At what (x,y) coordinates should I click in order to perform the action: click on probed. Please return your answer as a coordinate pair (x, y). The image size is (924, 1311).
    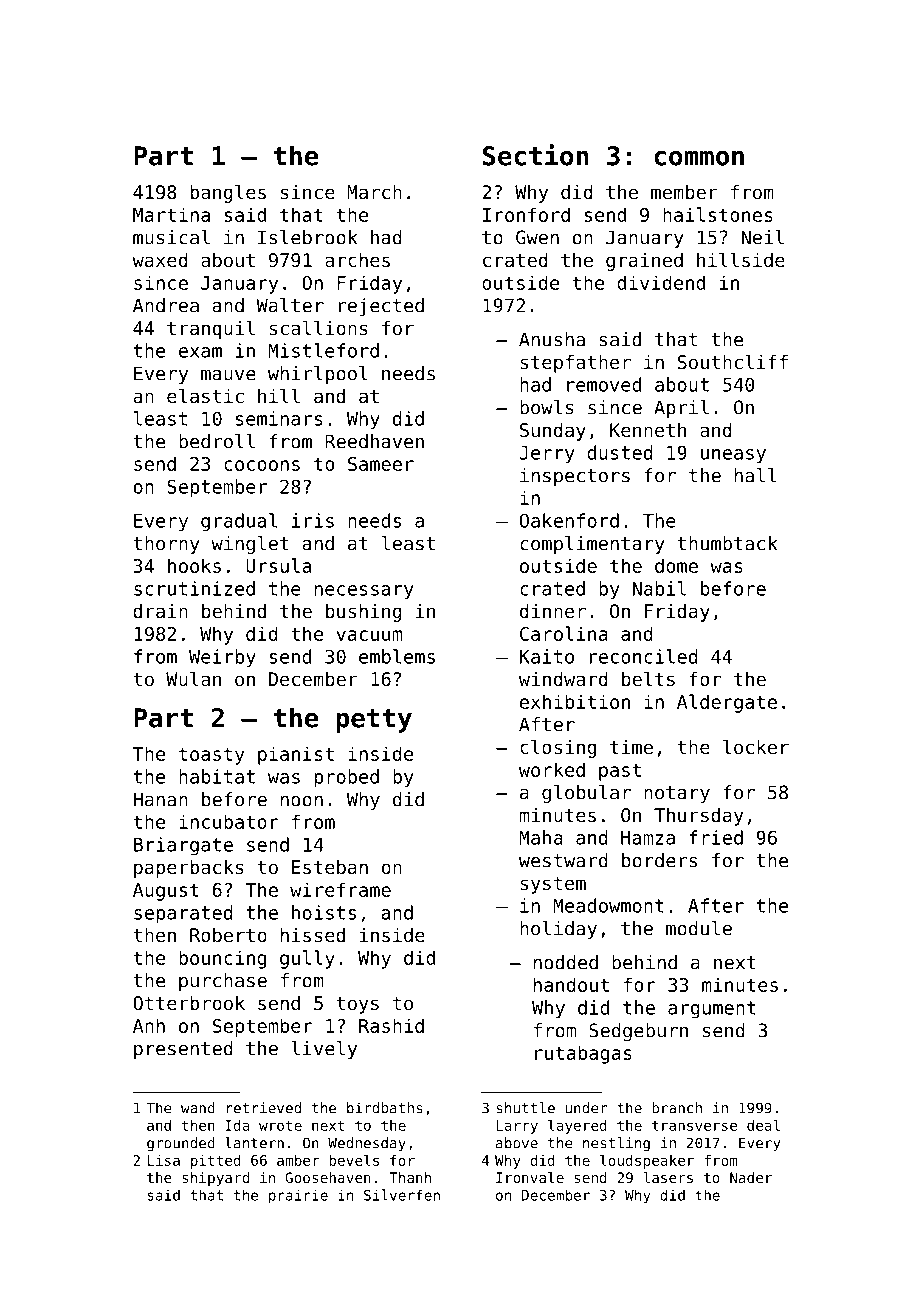
    Looking at the image, I should click on (346, 778).
